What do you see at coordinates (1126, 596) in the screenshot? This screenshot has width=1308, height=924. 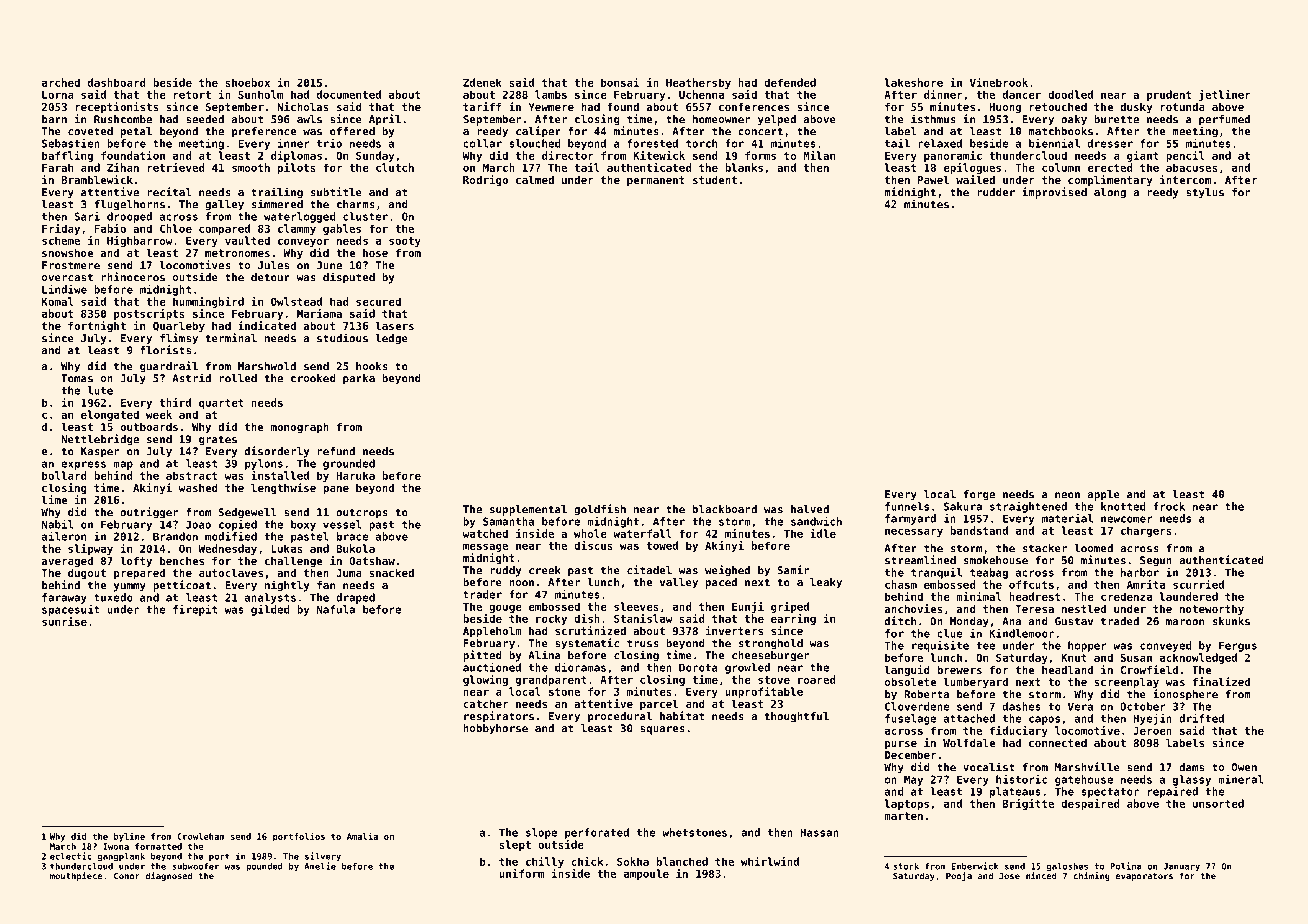 I see `credenza` at bounding box center [1126, 596].
